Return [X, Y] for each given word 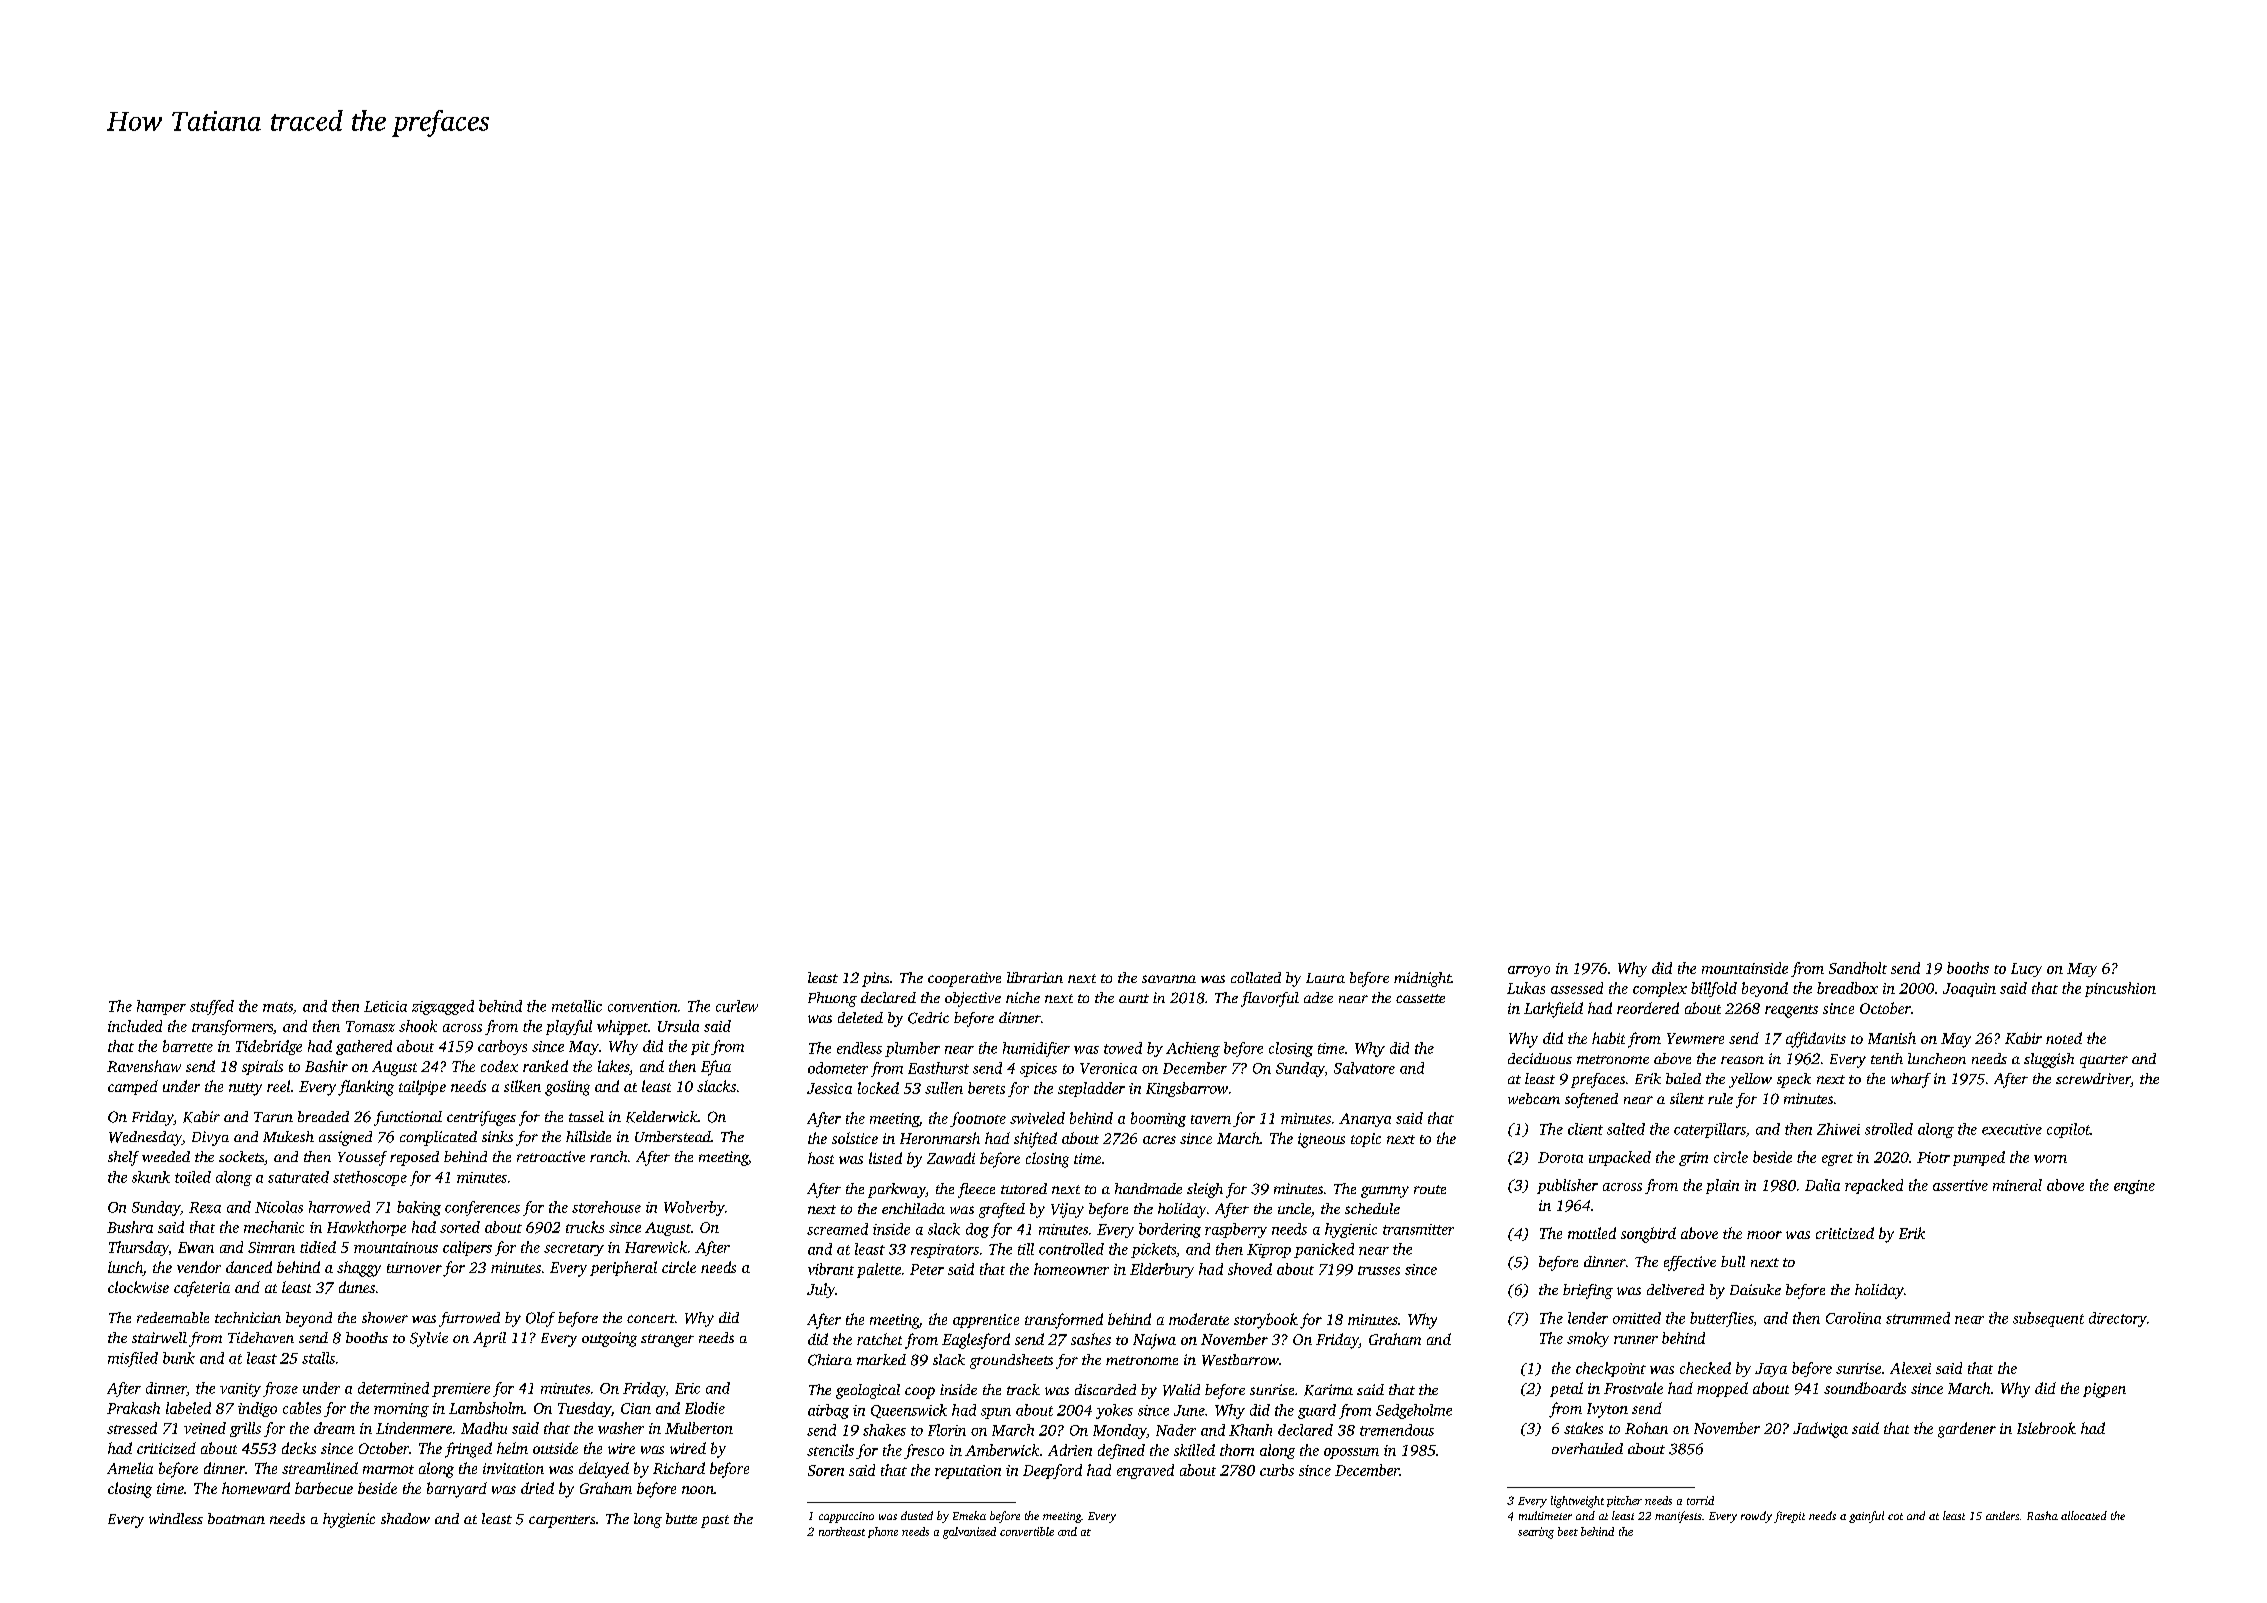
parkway [897, 1190]
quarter [2104, 1061]
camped [133, 1087]
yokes [1114, 1411]
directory [2118, 1319]
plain [1722, 1186]
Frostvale [1633, 1388]
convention [642, 1006]
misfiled [133, 1359]
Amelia [130, 1468]
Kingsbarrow [1187, 1089]
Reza [205, 1207]
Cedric [928, 1018]
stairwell [159, 1337]
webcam [1534, 1098]
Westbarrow [1240, 1360]
